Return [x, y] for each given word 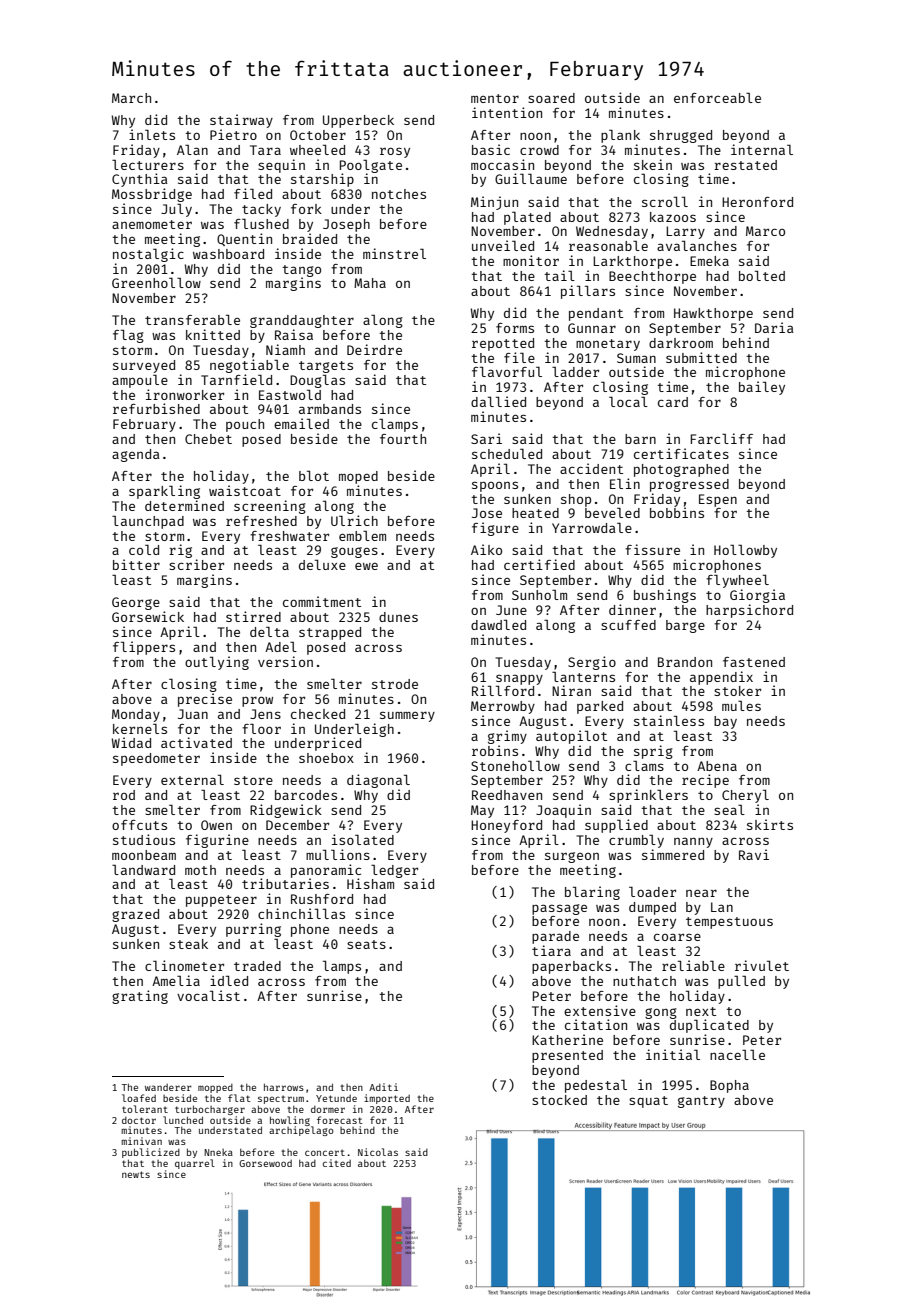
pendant [596, 314]
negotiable [249, 366]
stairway [241, 121]
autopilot [571, 737]
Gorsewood [265, 1163]
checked [318, 714]
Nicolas [378, 1152]
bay [725, 722]
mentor [495, 98]
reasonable [608, 245]
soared [551, 98]
